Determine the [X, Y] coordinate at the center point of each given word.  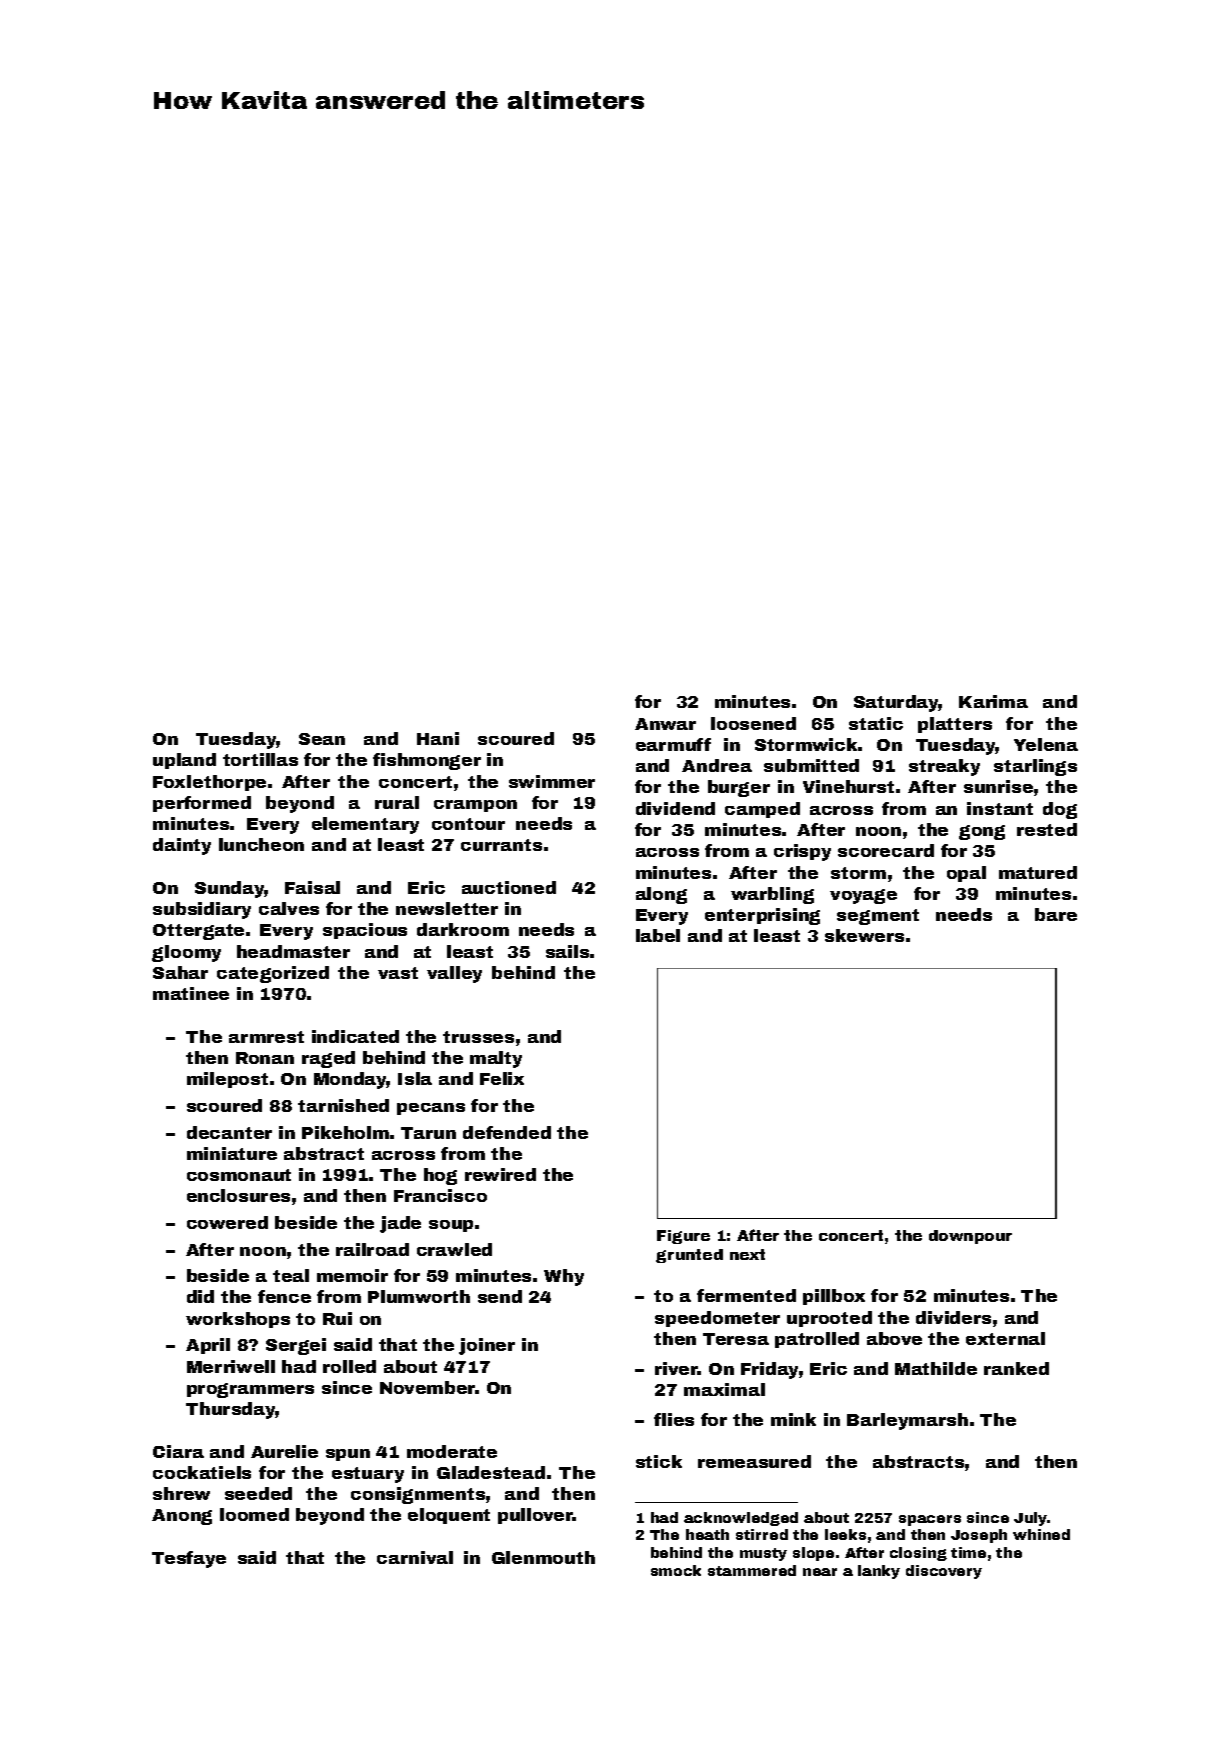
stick [659, 1461]
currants [501, 845]
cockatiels [202, 1472]
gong [982, 832]
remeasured [754, 1461]
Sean [322, 739]
